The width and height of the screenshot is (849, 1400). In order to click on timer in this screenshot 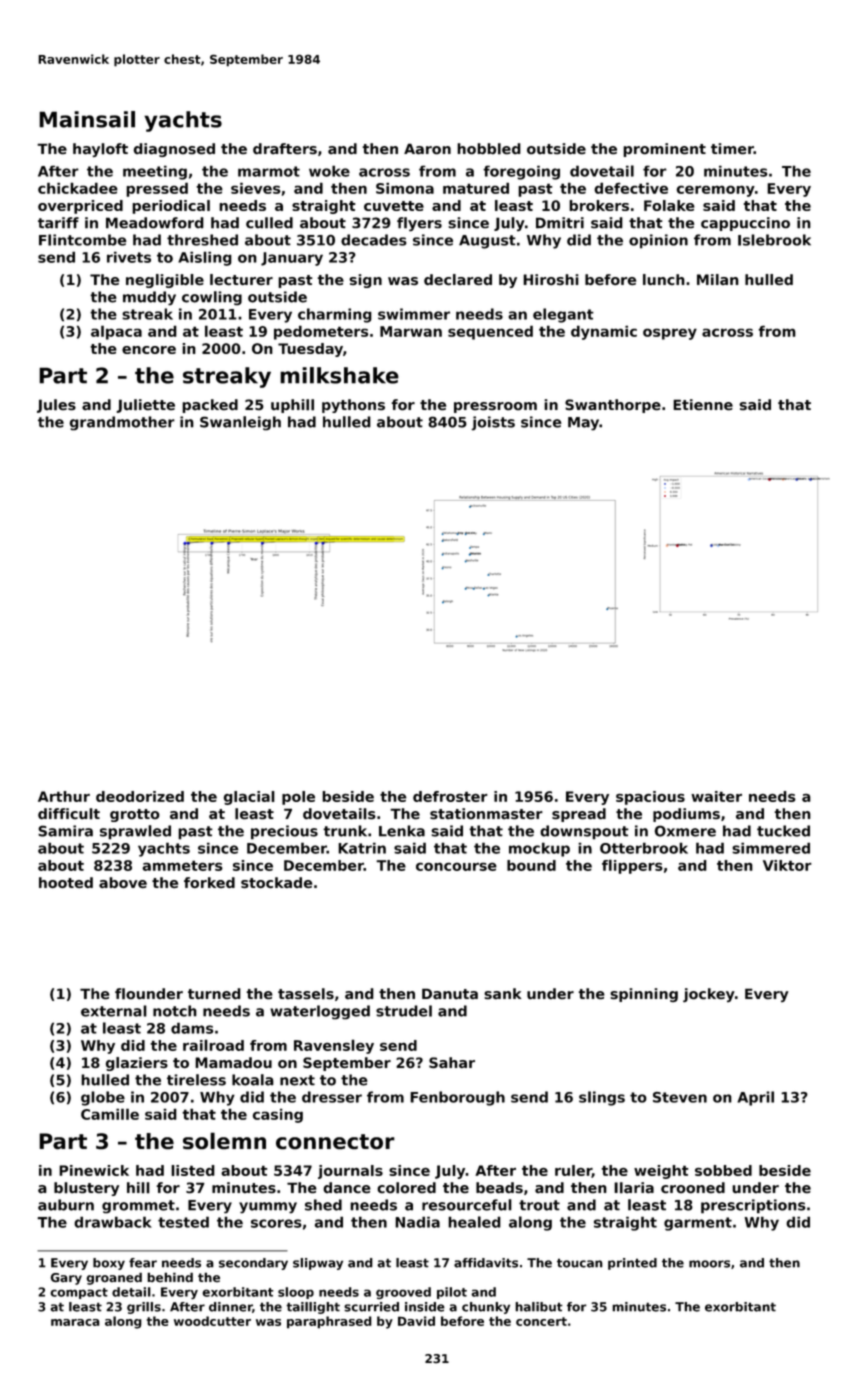, I will do `click(732, 148)`.
